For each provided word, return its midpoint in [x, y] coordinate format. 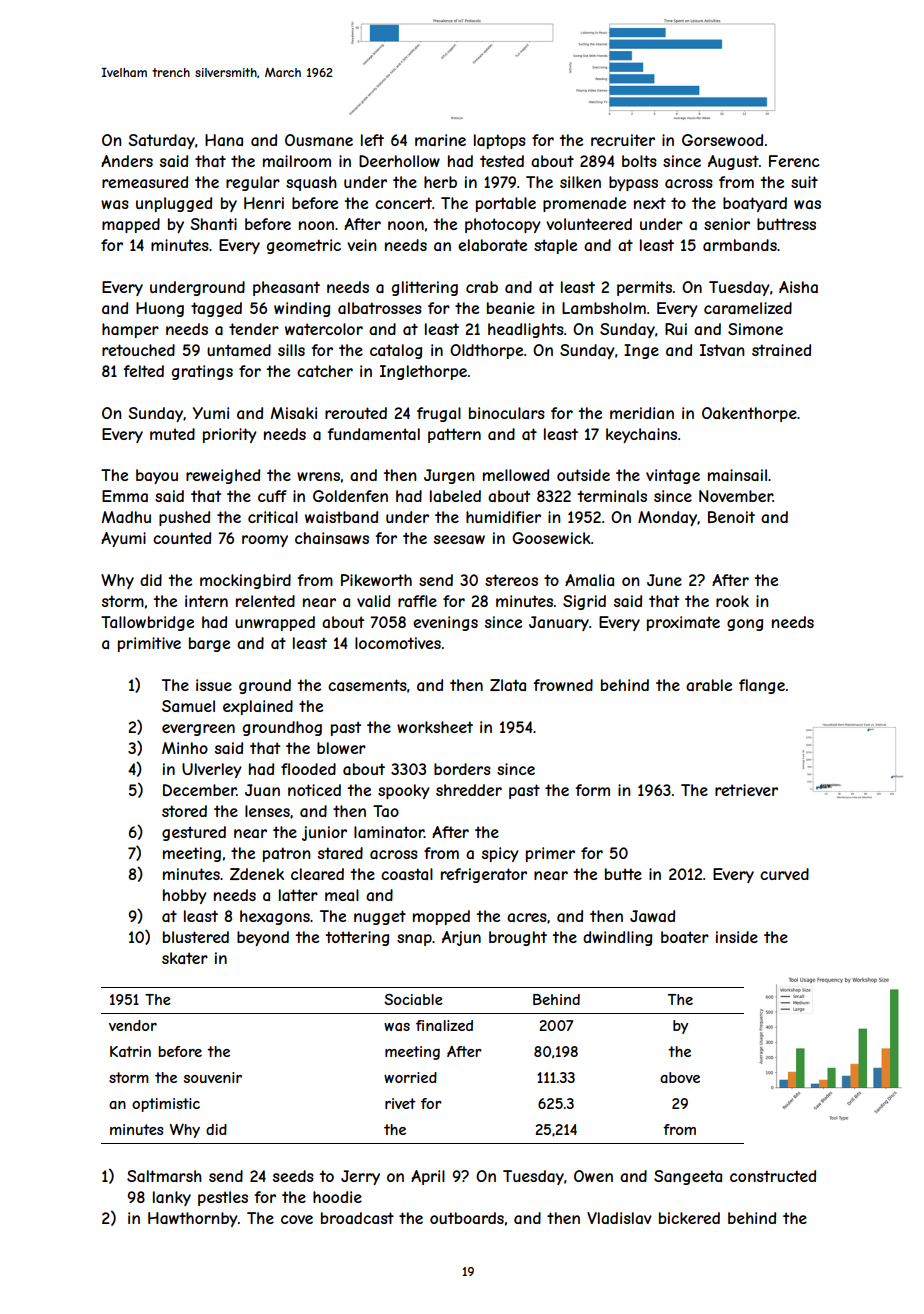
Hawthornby [193, 1219]
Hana [224, 140]
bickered [689, 1218]
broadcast [357, 1218]
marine [440, 140]
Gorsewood [722, 140]
